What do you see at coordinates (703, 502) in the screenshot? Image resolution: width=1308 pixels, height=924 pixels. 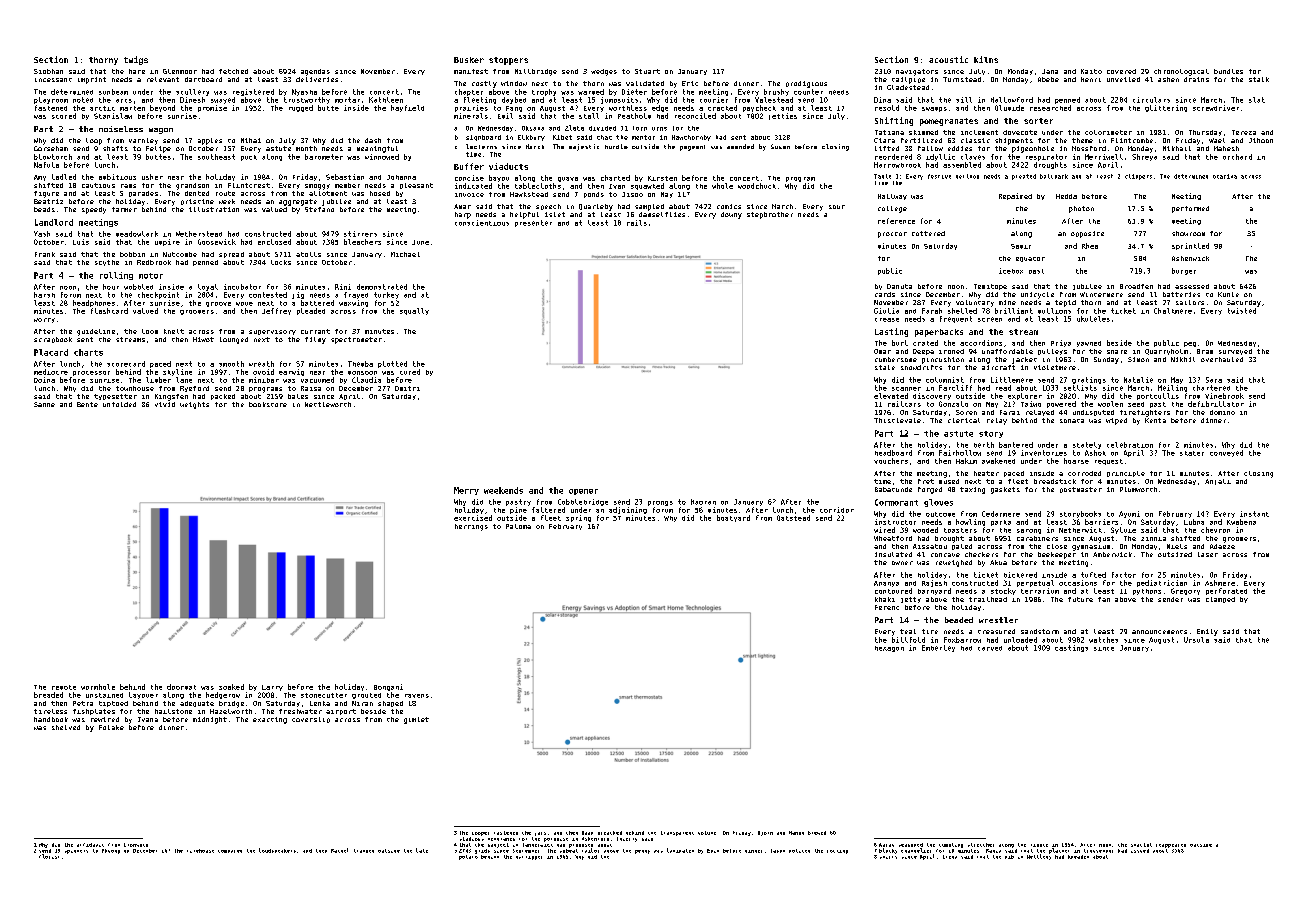 I see `Haoran` at bounding box center [703, 502].
